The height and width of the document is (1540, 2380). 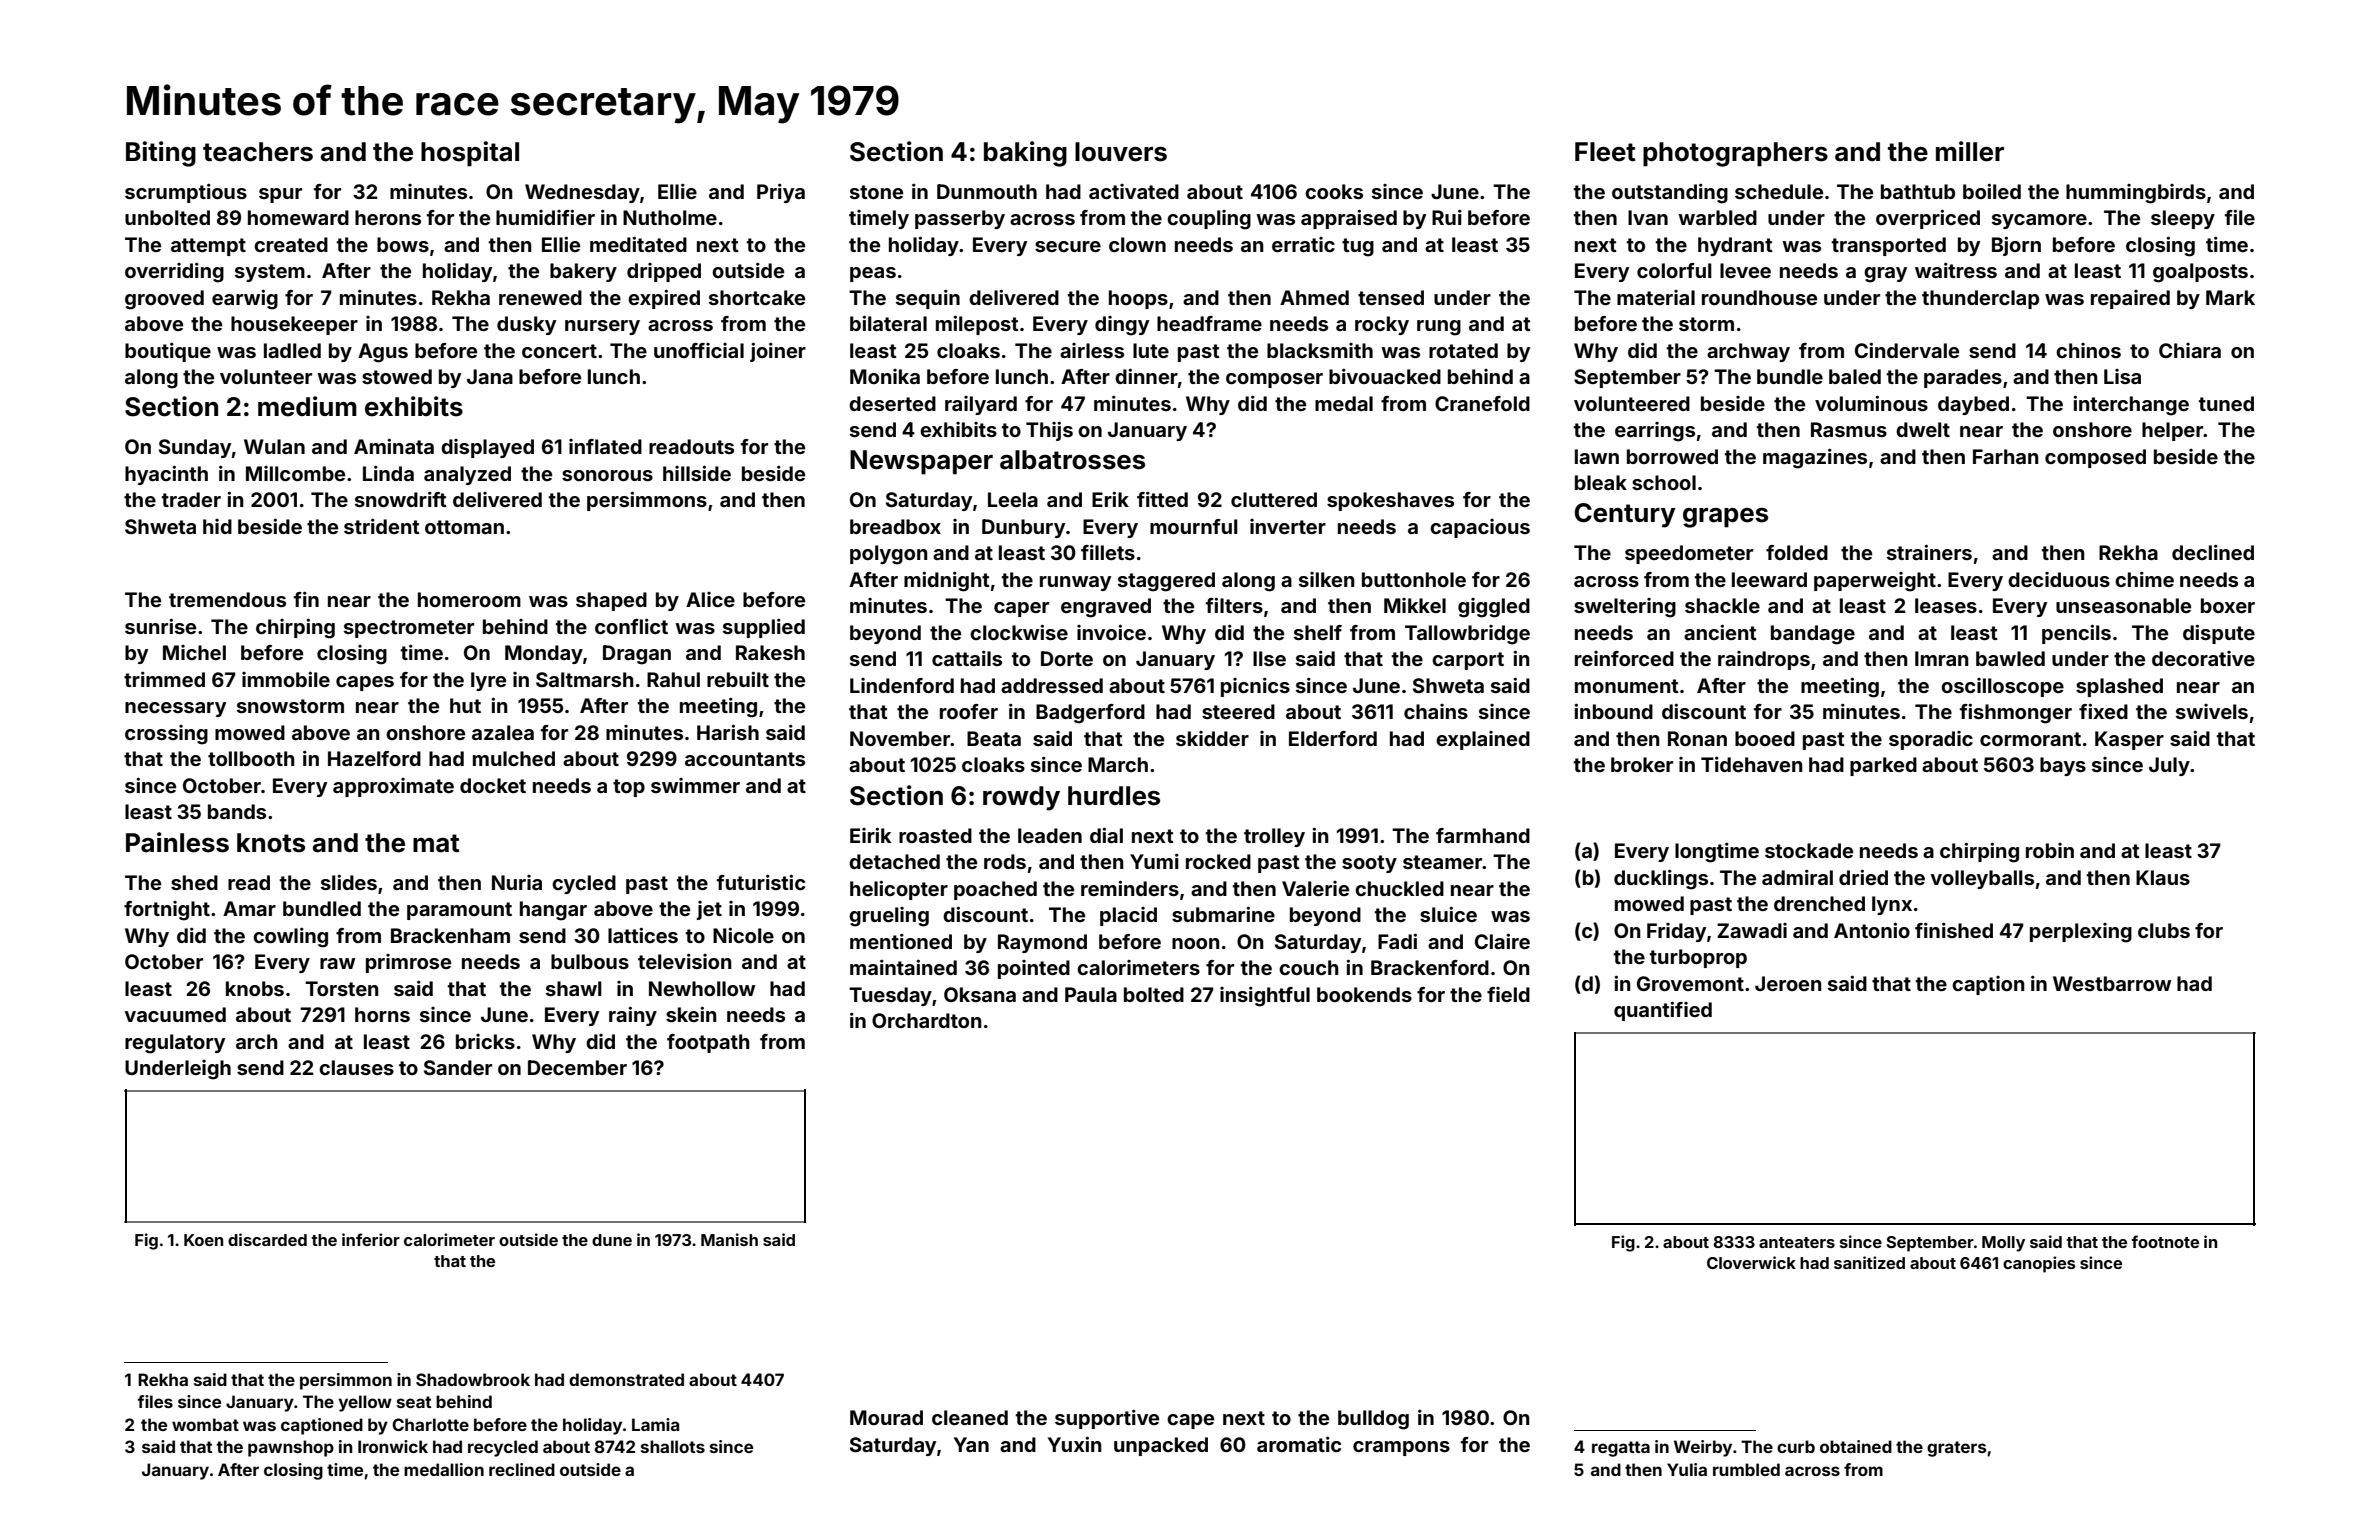 What do you see at coordinates (729, 1239) in the document?
I see `Manish` at bounding box center [729, 1239].
